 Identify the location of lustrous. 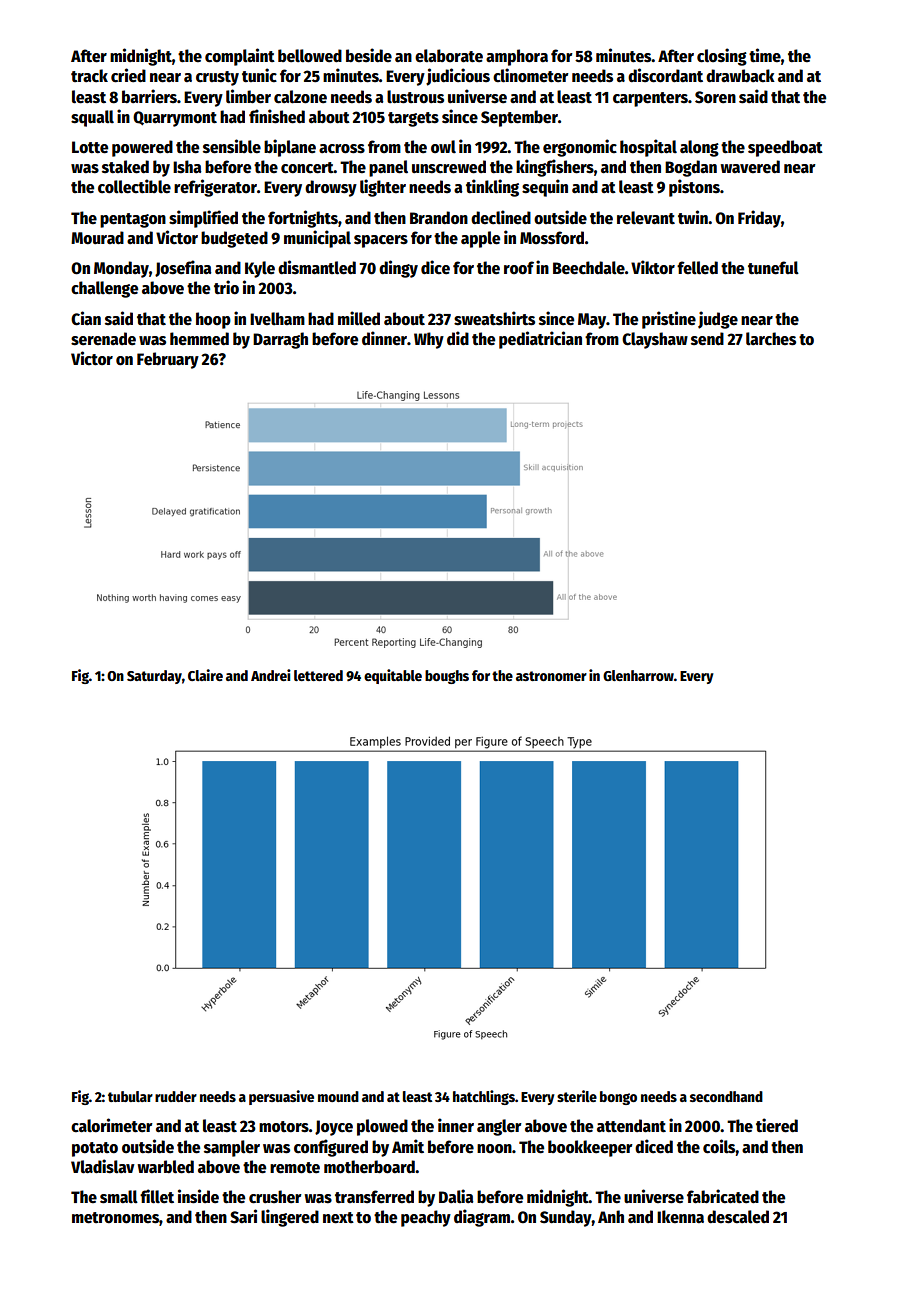
(415, 97).
